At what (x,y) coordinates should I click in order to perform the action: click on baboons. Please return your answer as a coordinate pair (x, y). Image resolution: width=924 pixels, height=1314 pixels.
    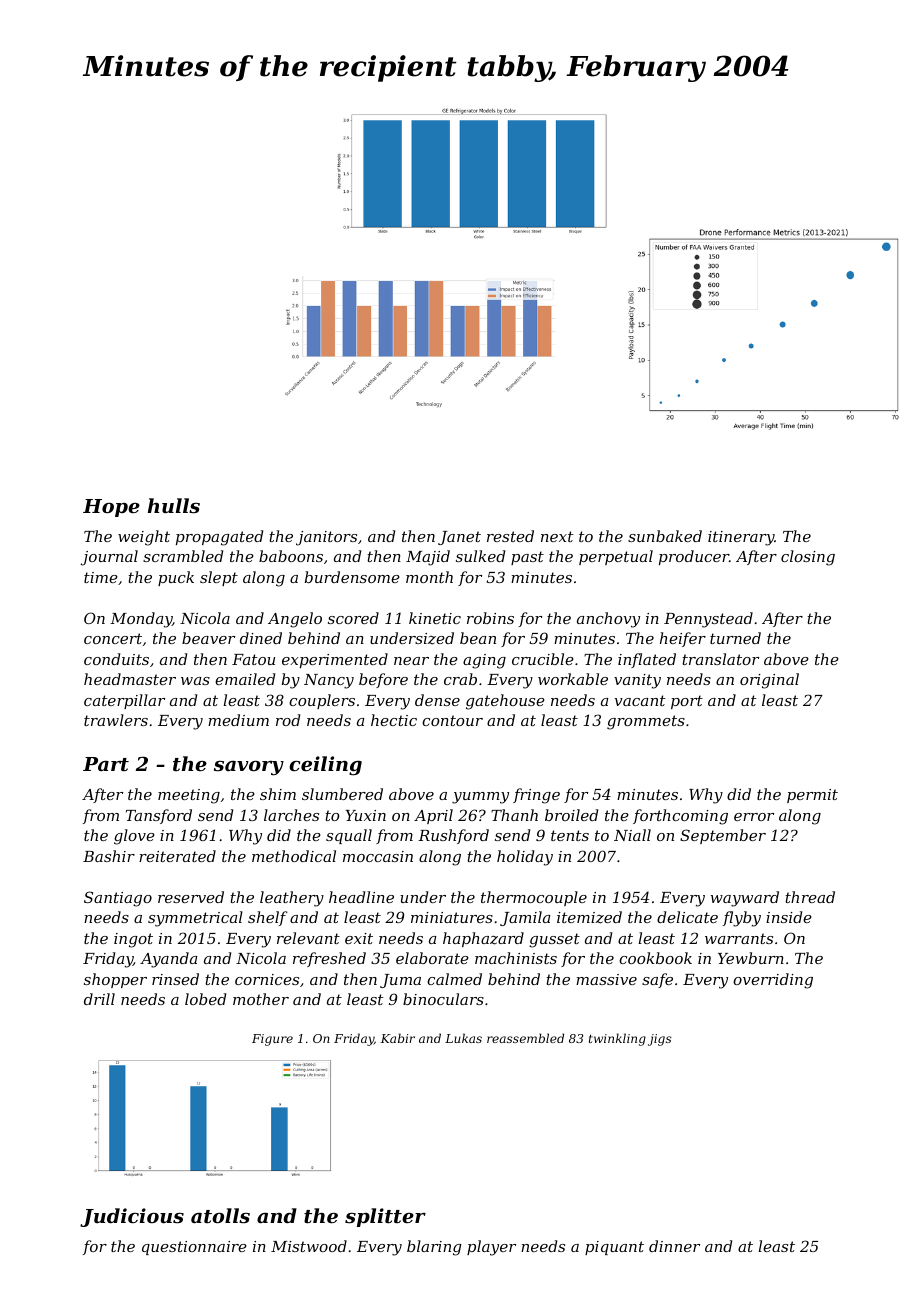
    Looking at the image, I should click on (291, 556).
